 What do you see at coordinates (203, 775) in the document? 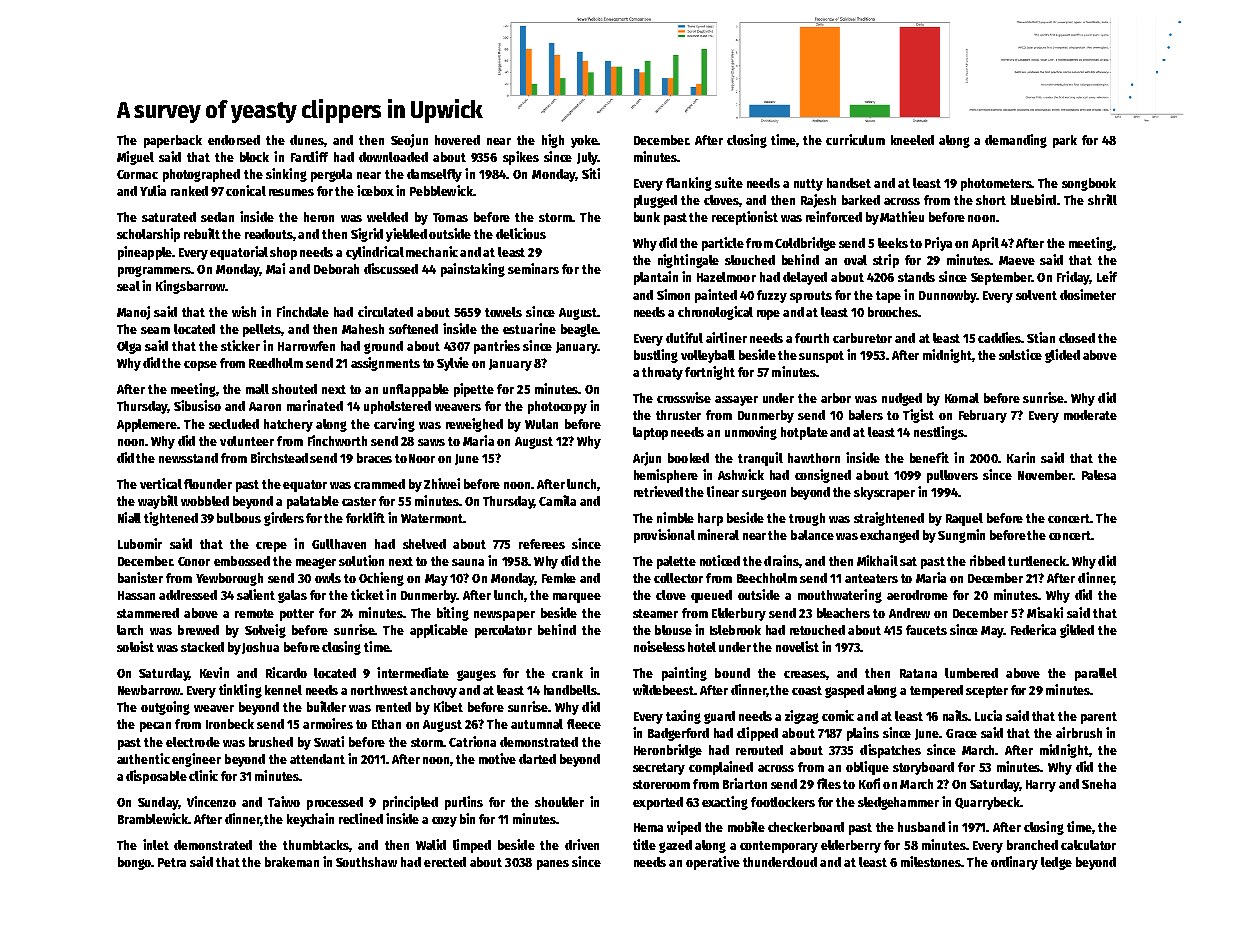
I see `clinic` at bounding box center [203, 775].
